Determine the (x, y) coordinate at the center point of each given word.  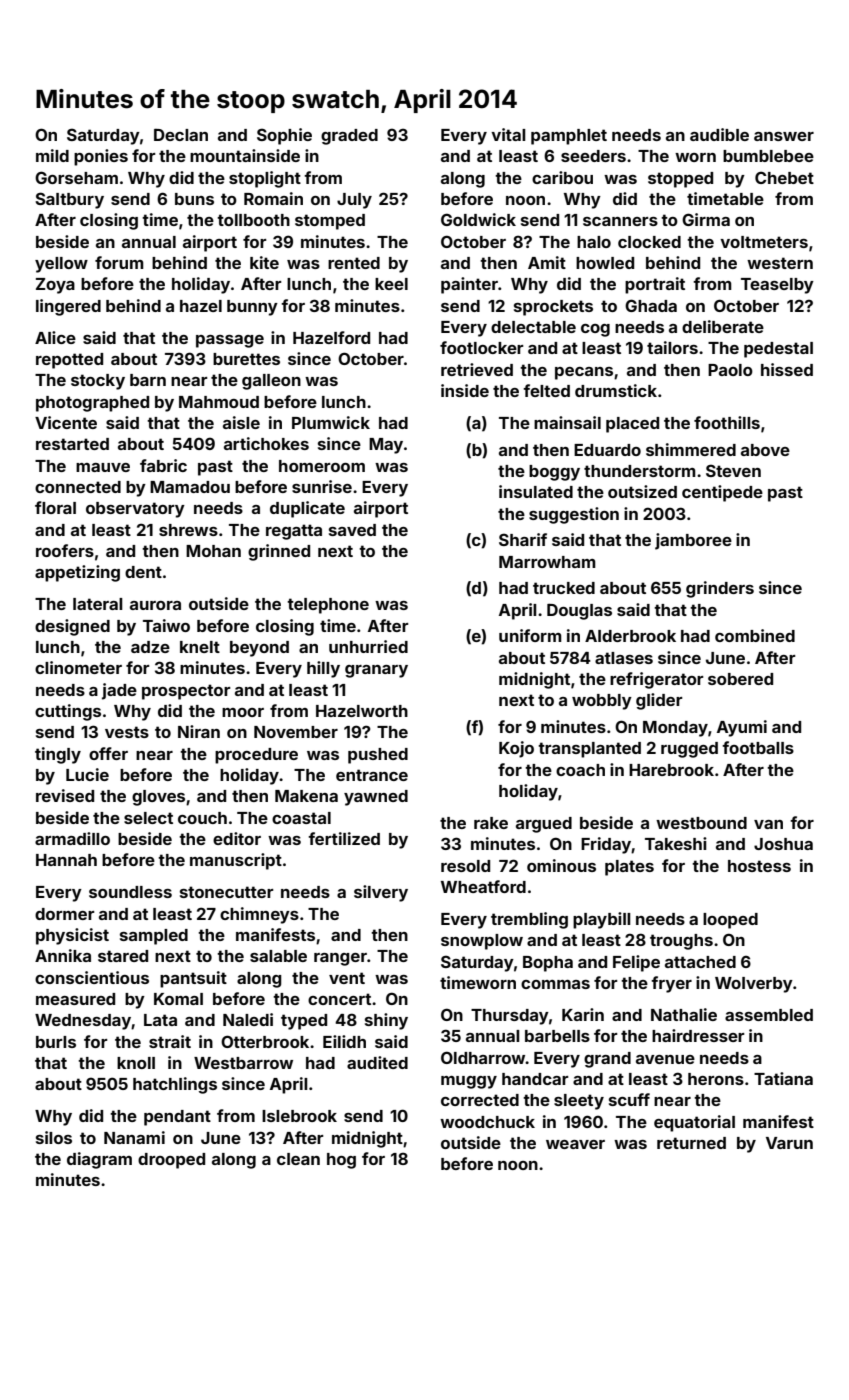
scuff (629, 1099)
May (386, 446)
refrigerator (657, 680)
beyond (259, 649)
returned (691, 1143)
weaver (575, 1144)
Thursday (510, 1017)
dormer (65, 914)
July (354, 201)
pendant (177, 1118)
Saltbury (69, 200)
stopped (680, 180)
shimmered (691, 449)
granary (376, 671)
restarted (72, 444)
